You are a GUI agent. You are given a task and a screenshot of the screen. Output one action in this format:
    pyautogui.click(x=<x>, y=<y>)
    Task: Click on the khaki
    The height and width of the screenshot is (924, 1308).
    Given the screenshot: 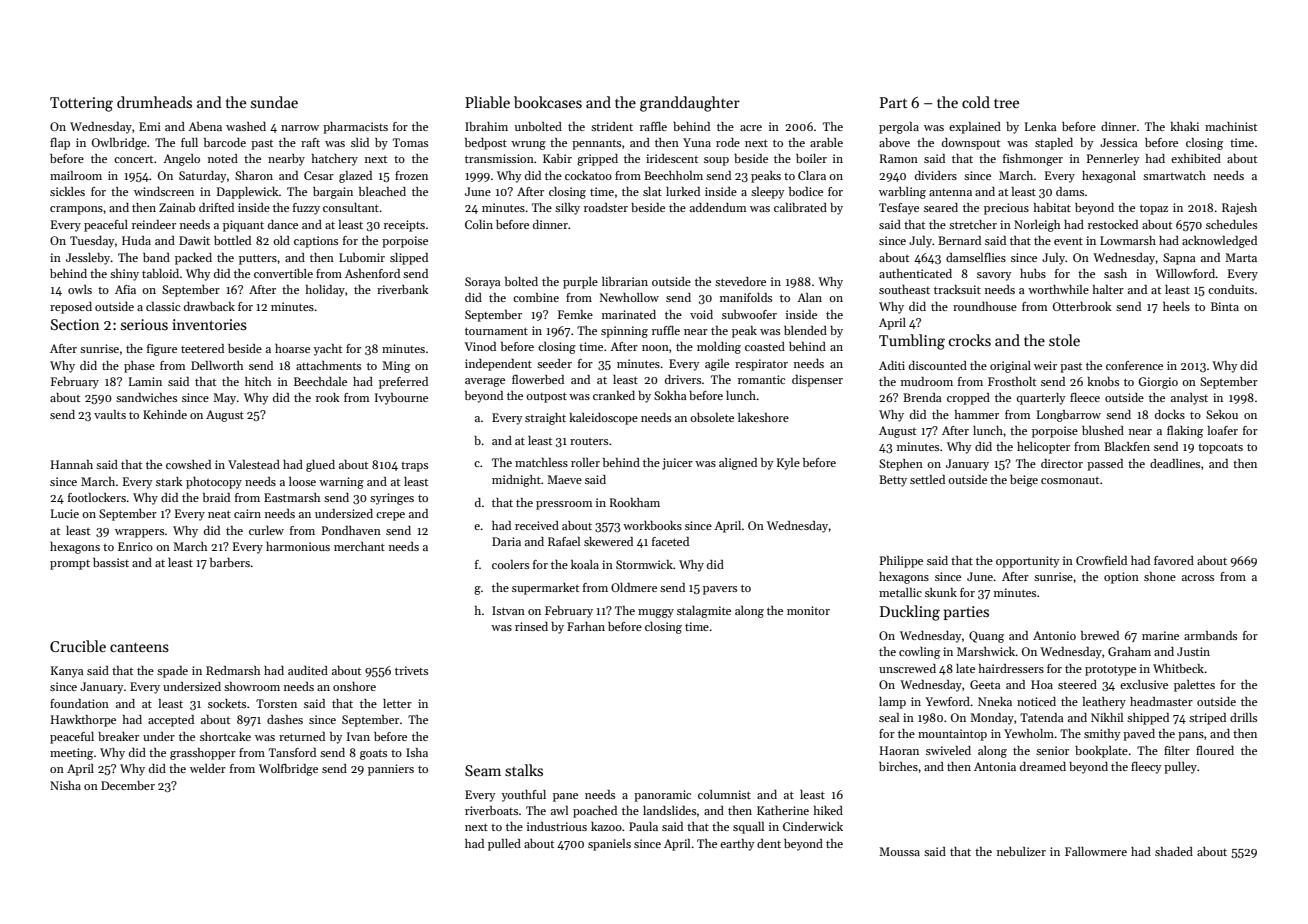 What is the action you would take?
    pyautogui.click(x=1184, y=126)
